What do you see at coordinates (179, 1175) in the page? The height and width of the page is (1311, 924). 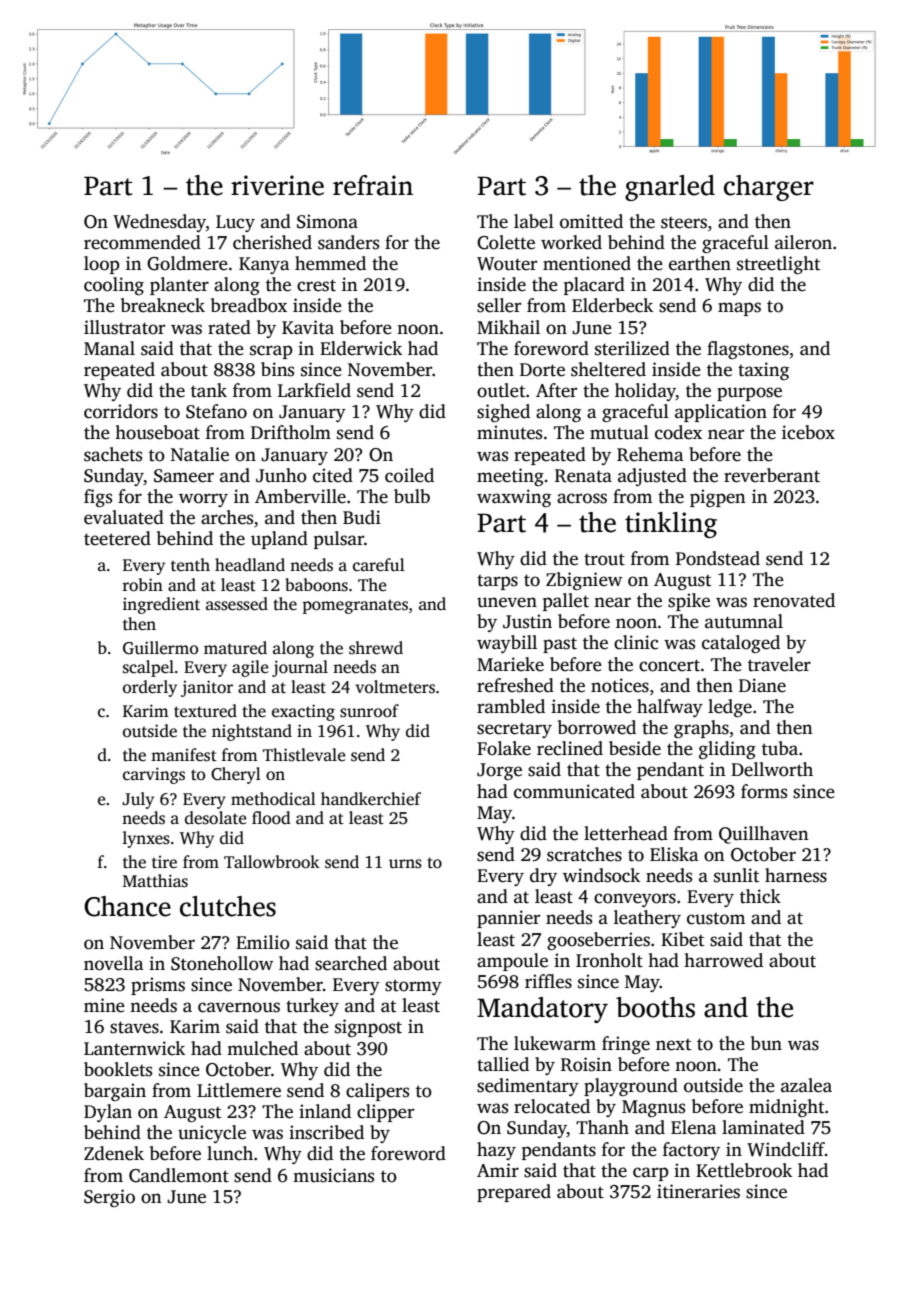 I see `Candlemont` at bounding box center [179, 1175].
